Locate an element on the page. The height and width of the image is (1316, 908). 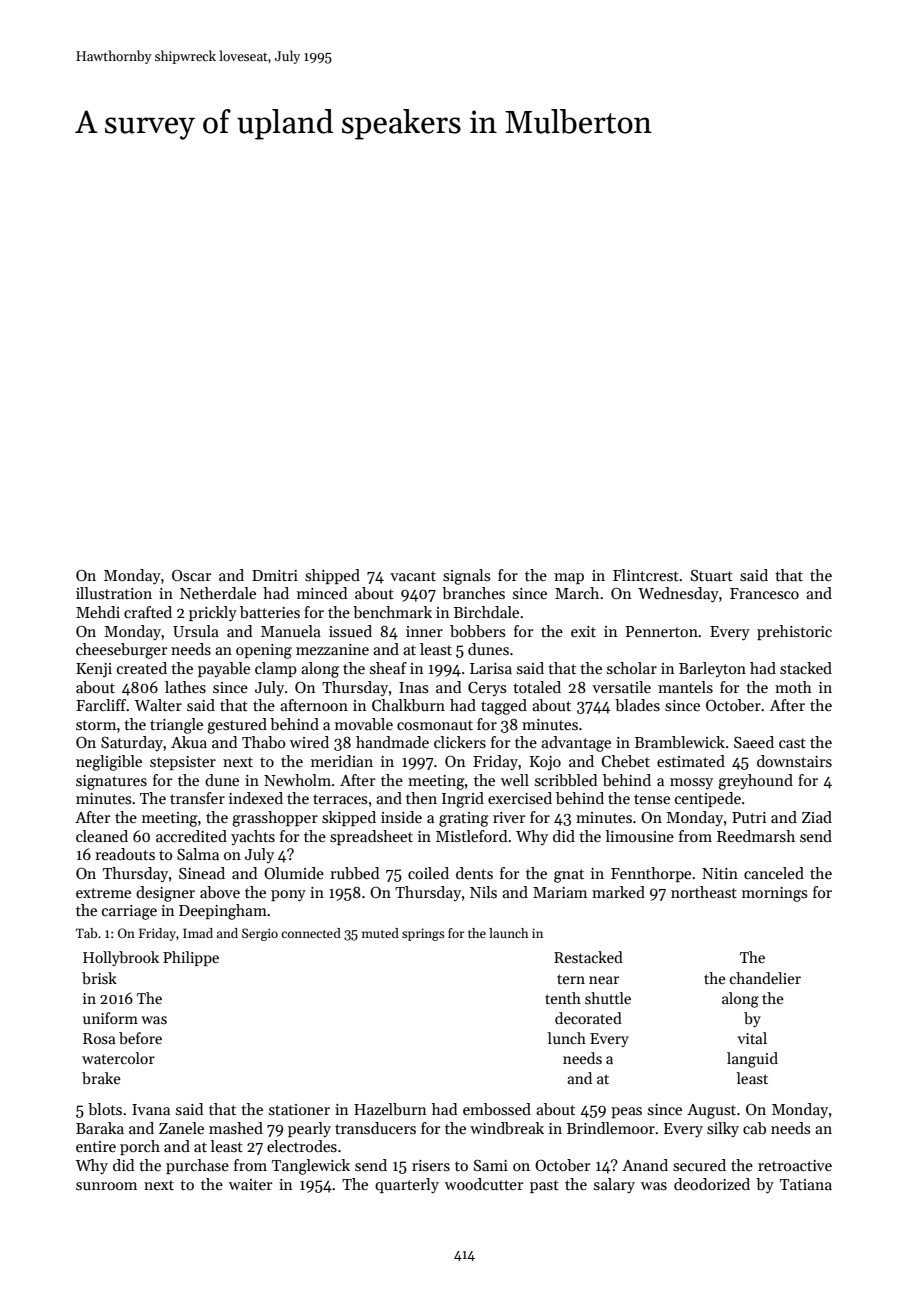
waiter is located at coordinates (250, 1184).
